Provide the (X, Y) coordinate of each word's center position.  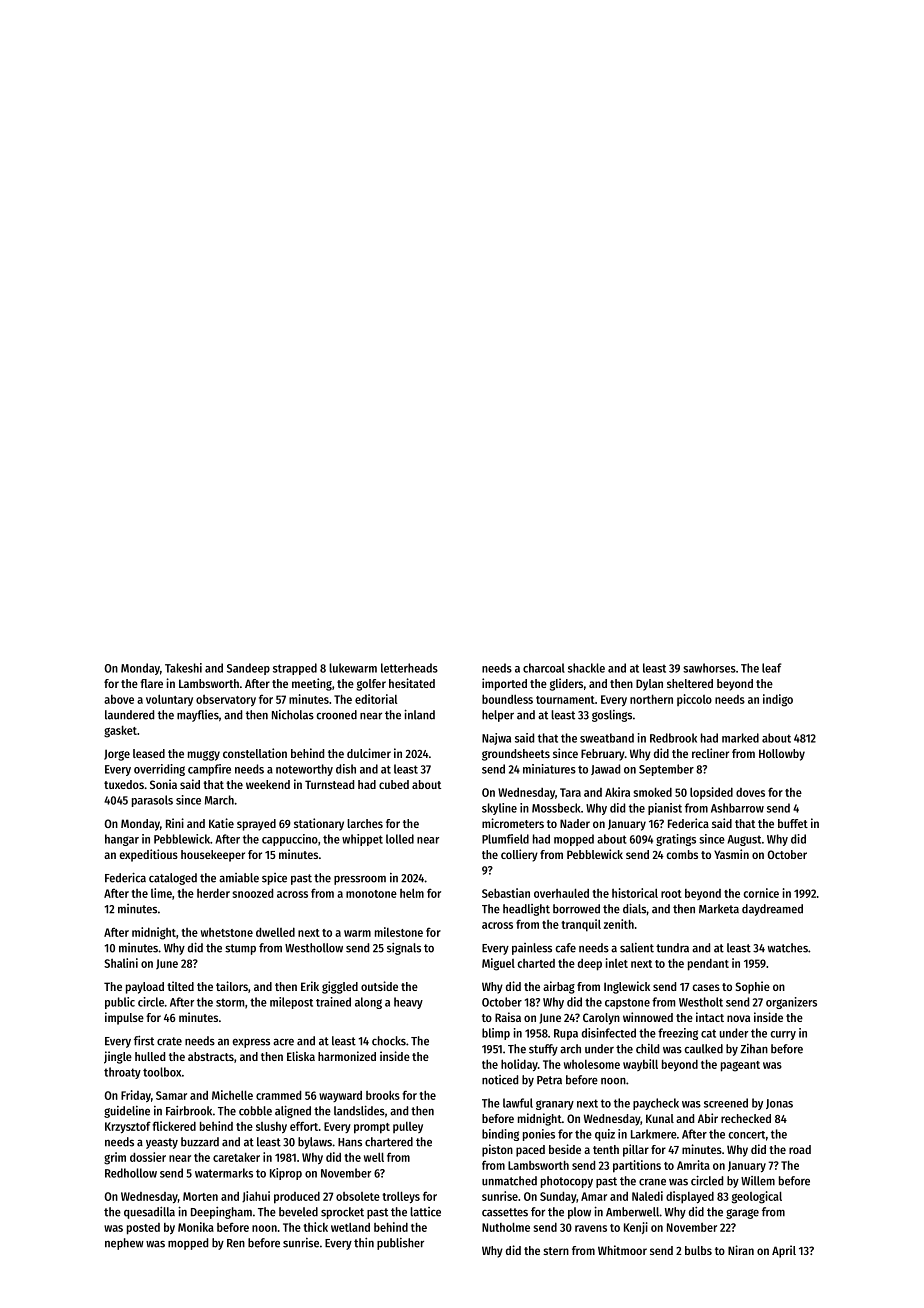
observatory (226, 700)
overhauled (561, 893)
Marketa (719, 909)
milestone (399, 932)
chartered (389, 1142)
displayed (690, 1197)
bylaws (315, 1143)
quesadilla (149, 1212)
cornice (761, 893)
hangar (122, 840)
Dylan (649, 685)
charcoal (544, 668)
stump (240, 949)
